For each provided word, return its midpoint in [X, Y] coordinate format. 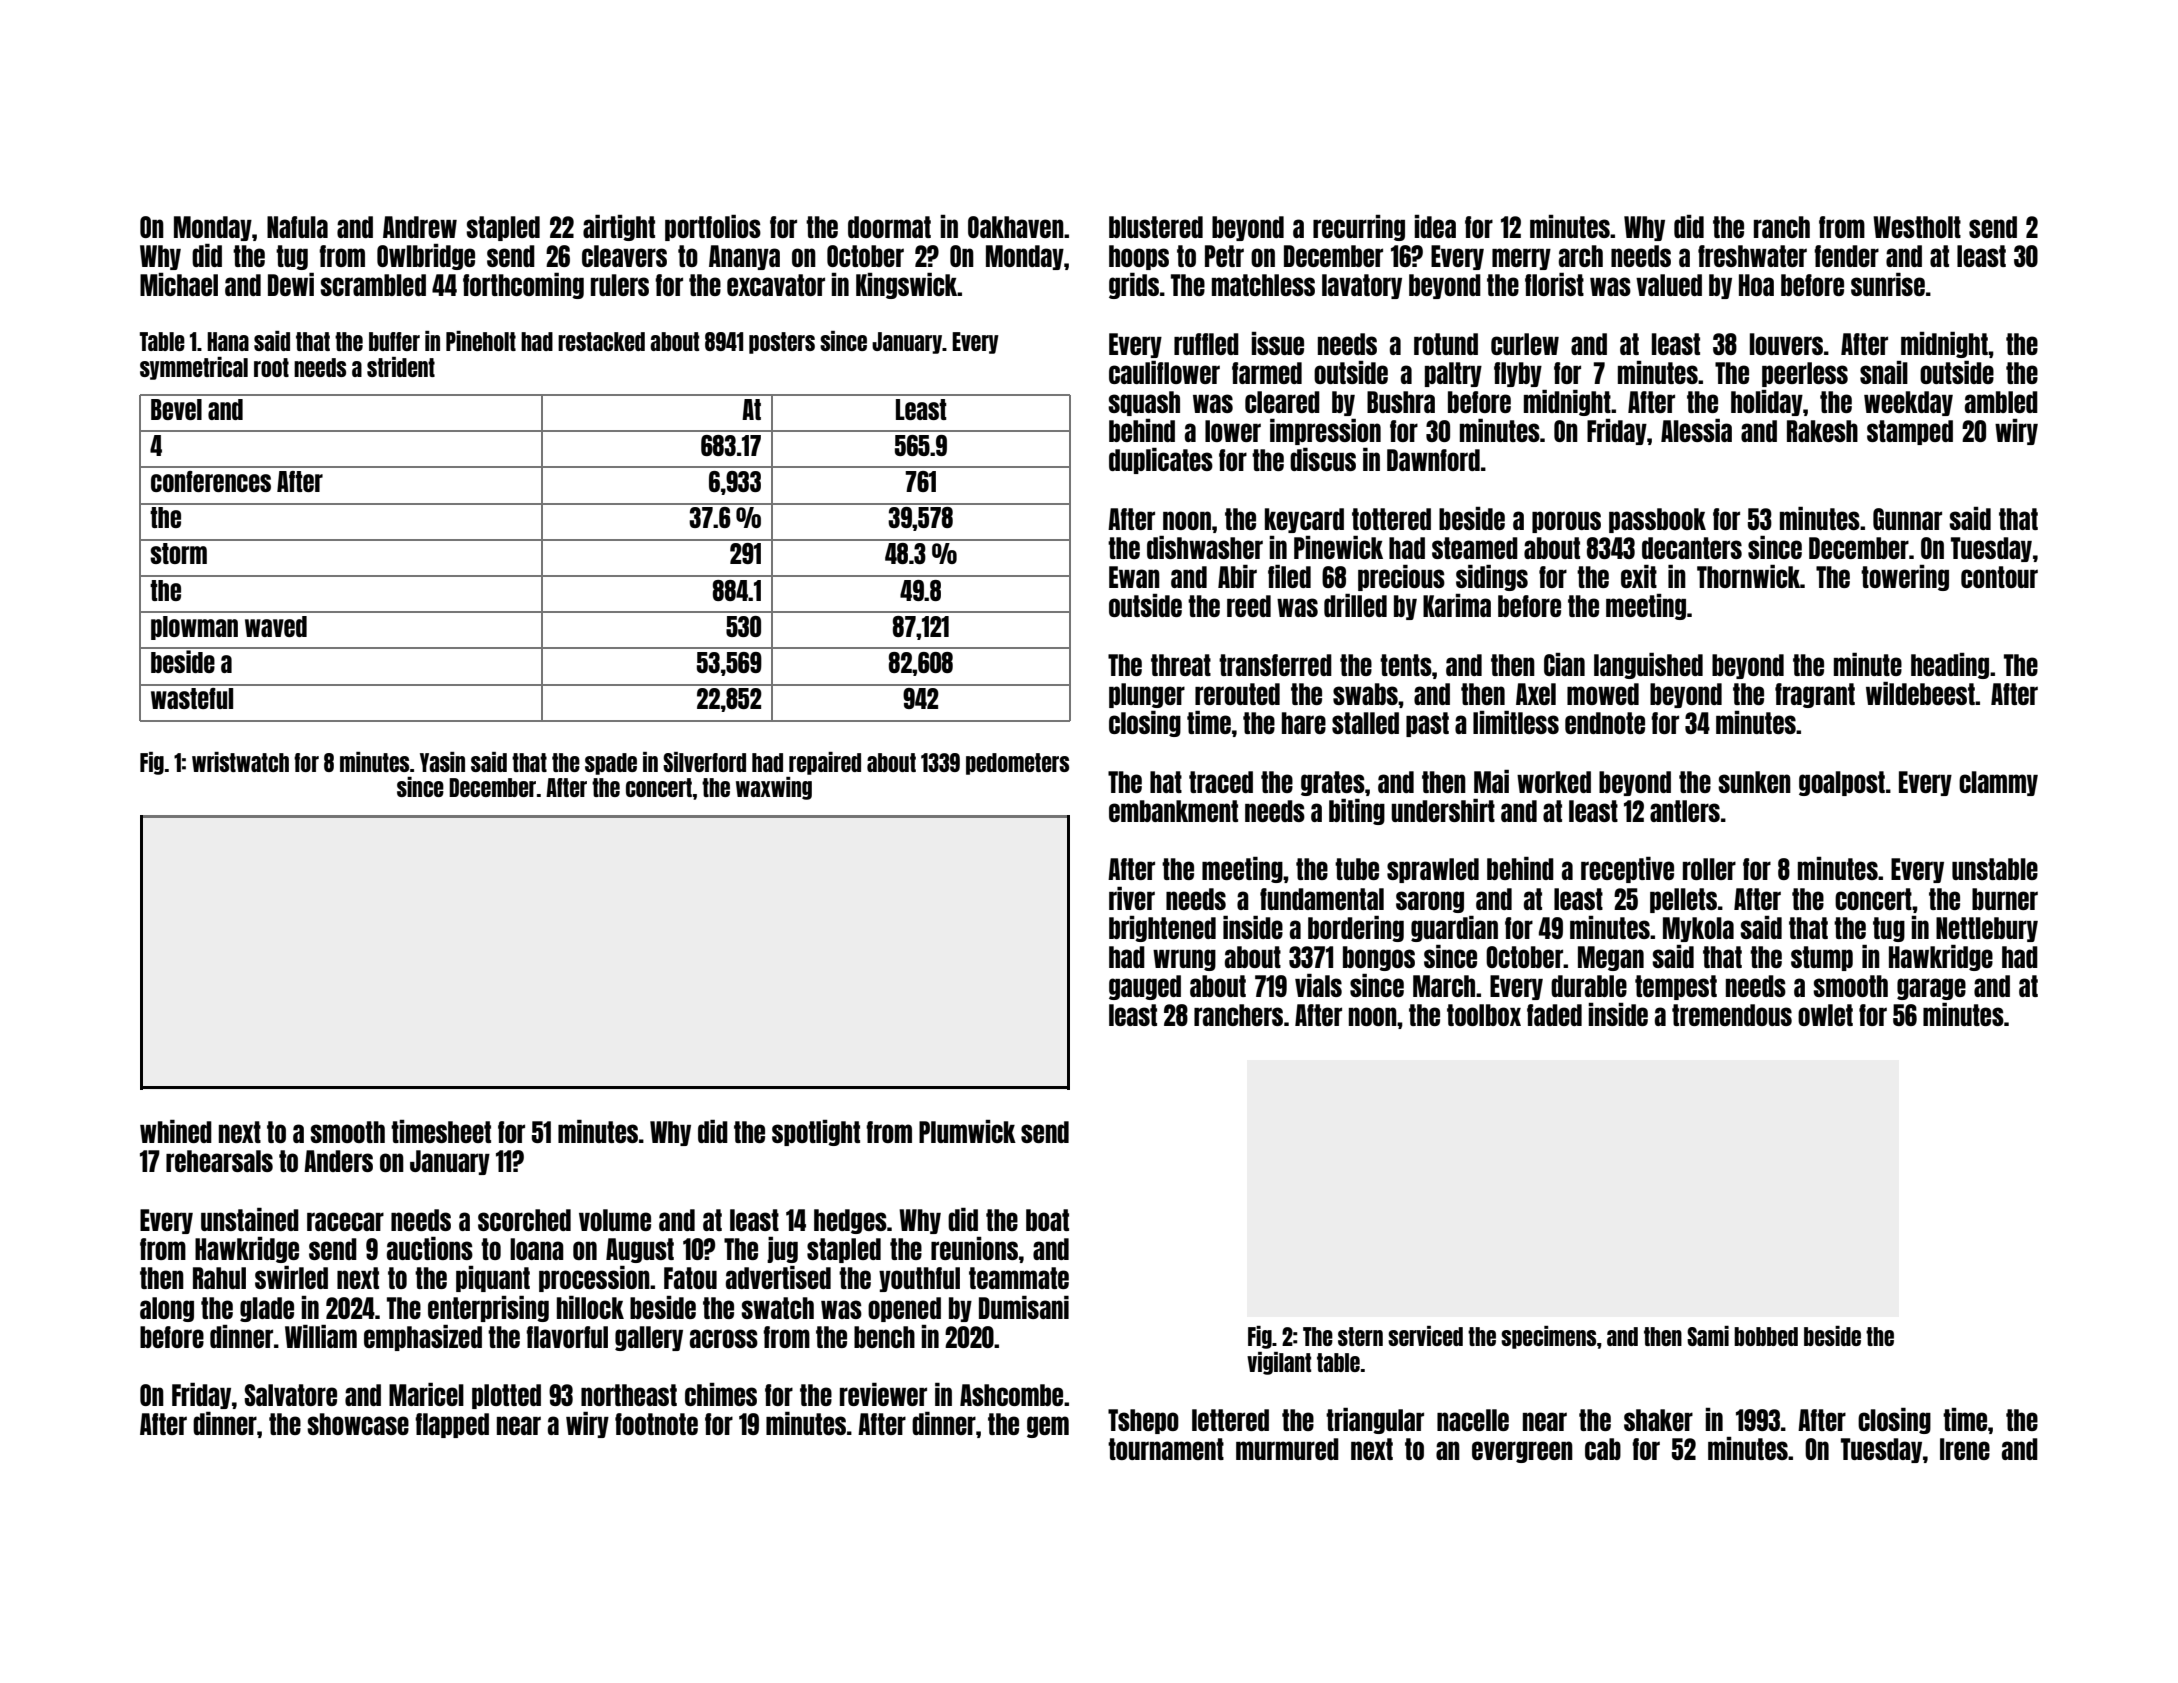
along [167, 1309]
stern [1360, 1336]
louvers [1786, 344]
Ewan [1134, 577]
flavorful [567, 1337]
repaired [825, 763]
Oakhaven [1016, 227]
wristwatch [240, 762]
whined [176, 1131]
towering [1905, 578]
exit [1639, 576]
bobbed [1766, 1336]
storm [178, 553]
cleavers [624, 256]
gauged [1145, 987]
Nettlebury [1987, 929]
